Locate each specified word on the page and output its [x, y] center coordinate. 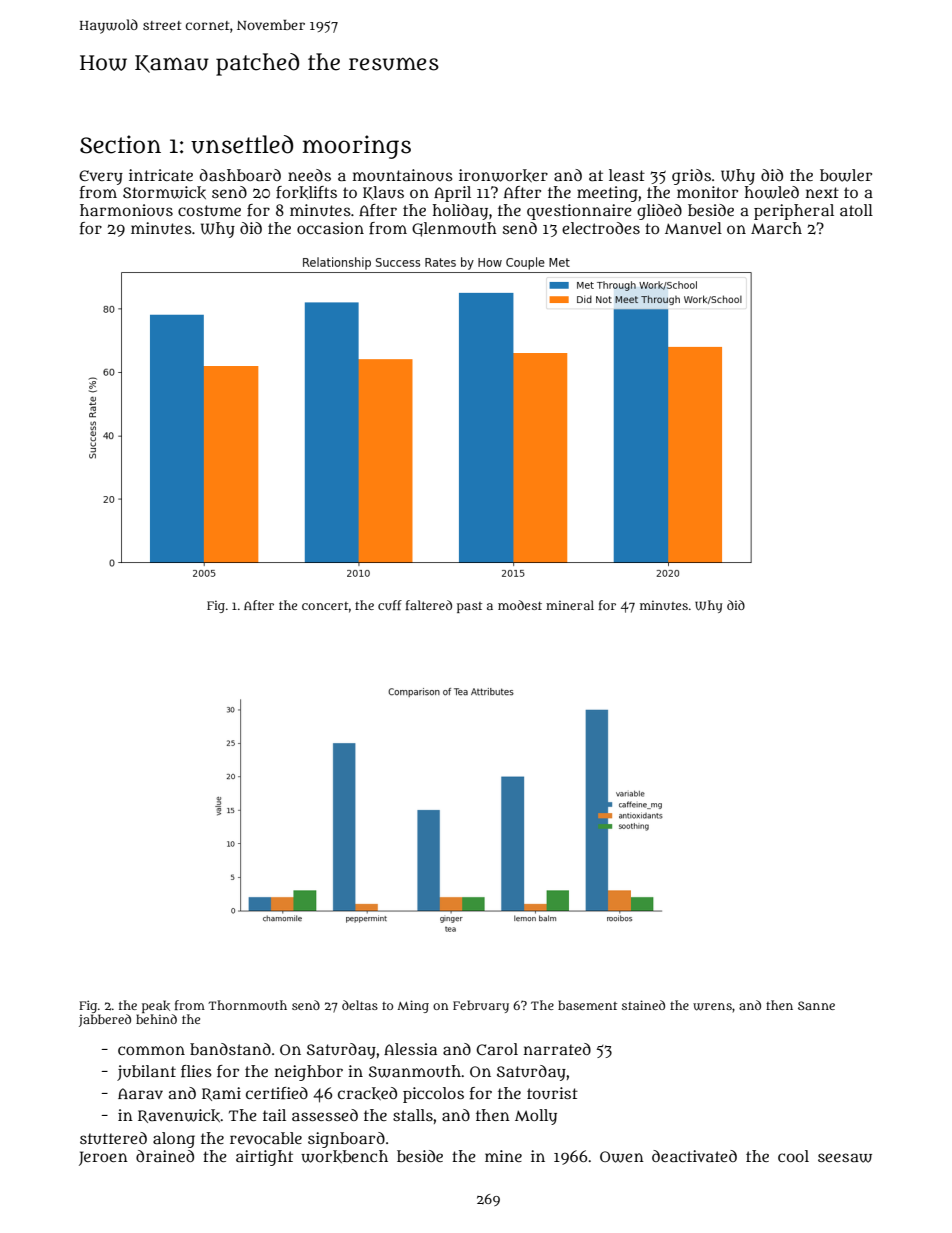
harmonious [126, 210]
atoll [856, 210]
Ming [413, 1006]
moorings [357, 147]
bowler [846, 175]
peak [156, 1006]
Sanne [816, 1005]
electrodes [601, 228]
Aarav [140, 1093]
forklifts [306, 192]
